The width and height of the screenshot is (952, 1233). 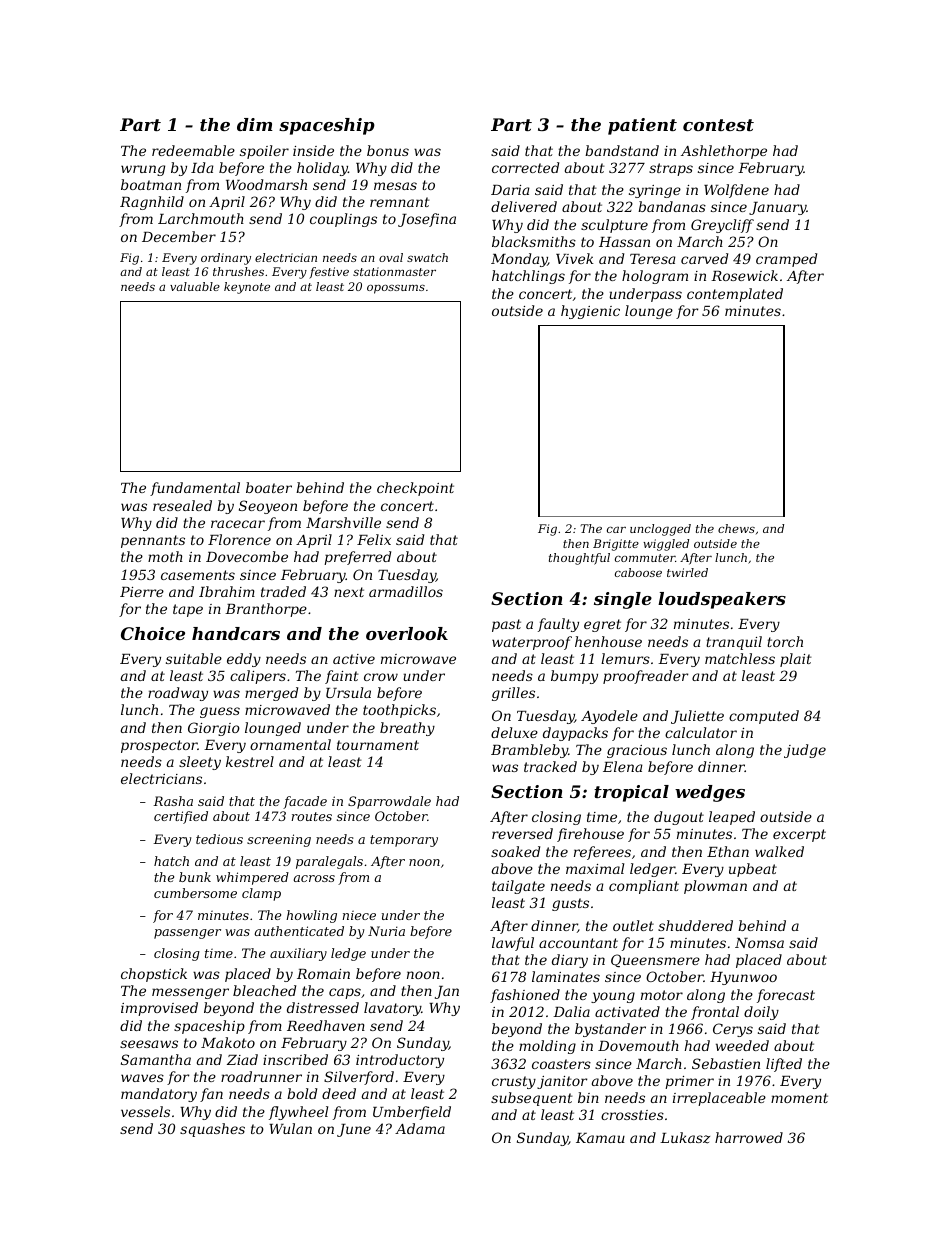 What do you see at coordinates (415, 489) in the screenshot?
I see `checkpoint` at bounding box center [415, 489].
